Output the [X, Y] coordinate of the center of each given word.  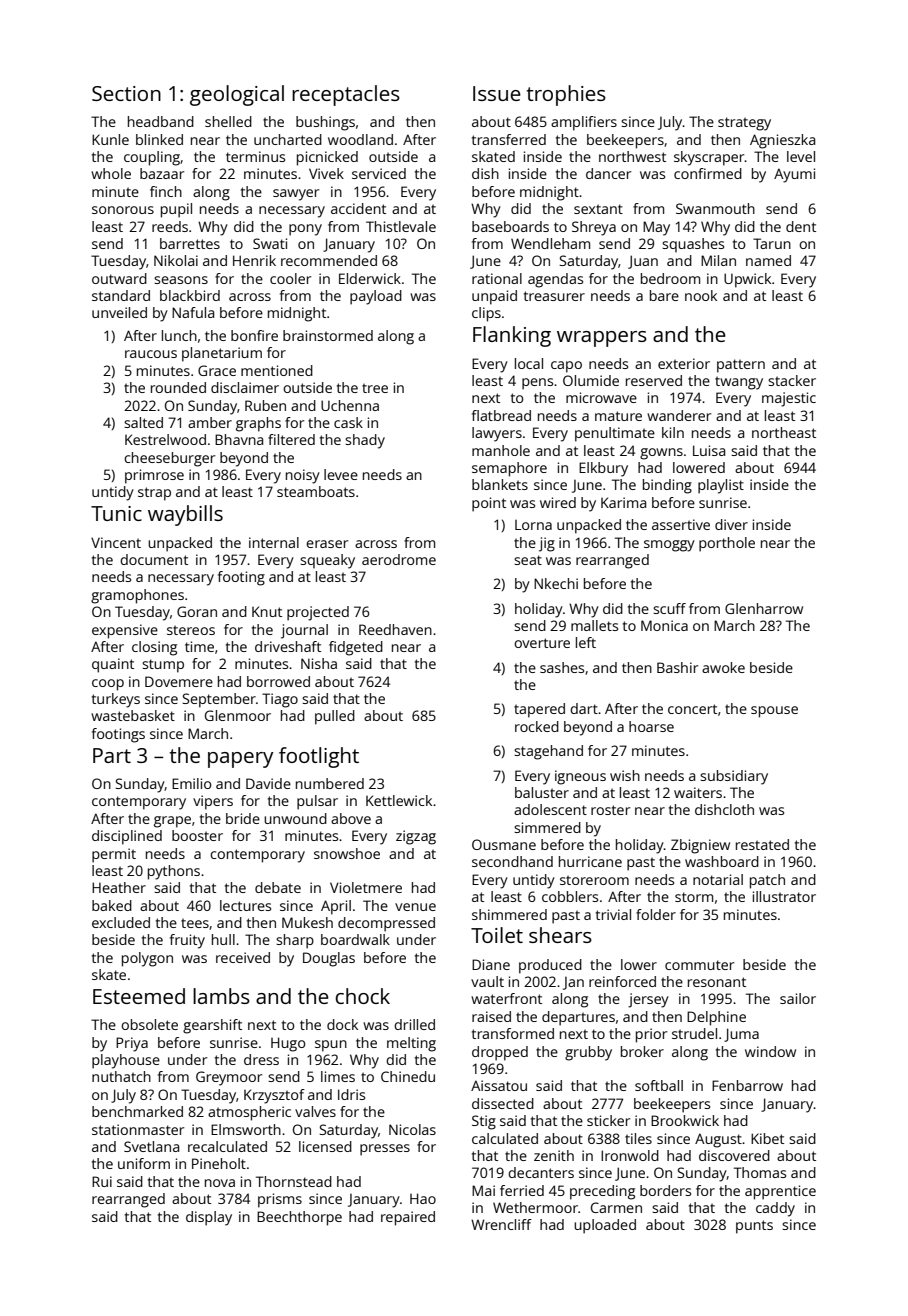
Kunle [110, 139]
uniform [144, 1163]
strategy [744, 124]
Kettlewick [399, 800]
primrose [154, 476]
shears [560, 935]
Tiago [280, 700]
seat [528, 560]
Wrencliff [501, 1224]
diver [731, 524]
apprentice [780, 1192]
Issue [497, 93]
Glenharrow [764, 608]
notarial [718, 879]
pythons [174, 872]
